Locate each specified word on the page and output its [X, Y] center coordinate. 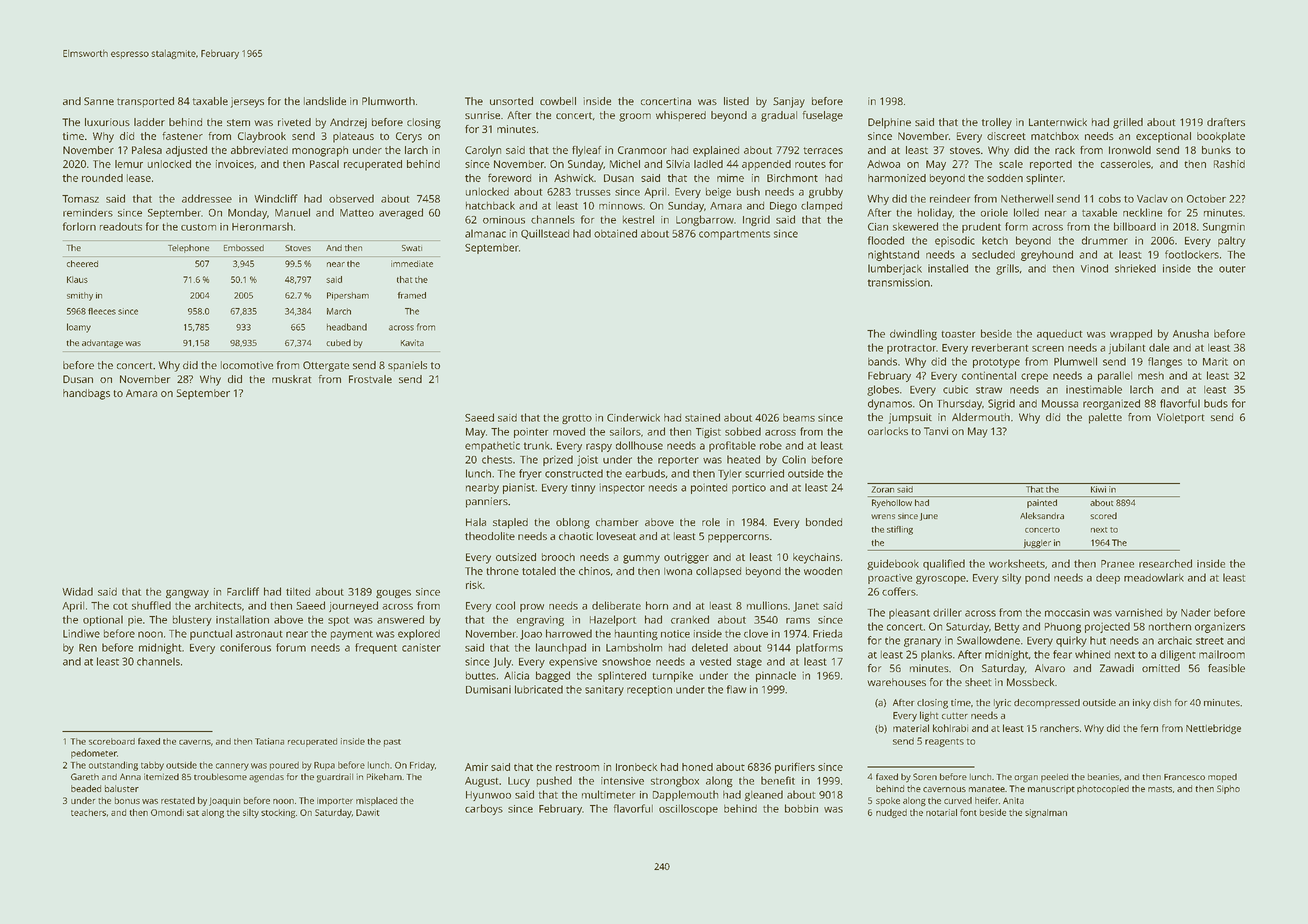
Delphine [889, 123]
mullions [767, 605]
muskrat [291, 379]
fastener [182, 136]
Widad [77, 591]
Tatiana [269, 741]
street [1210, 641]
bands [882, 362]
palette [1105, 418]
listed [736, 101]
